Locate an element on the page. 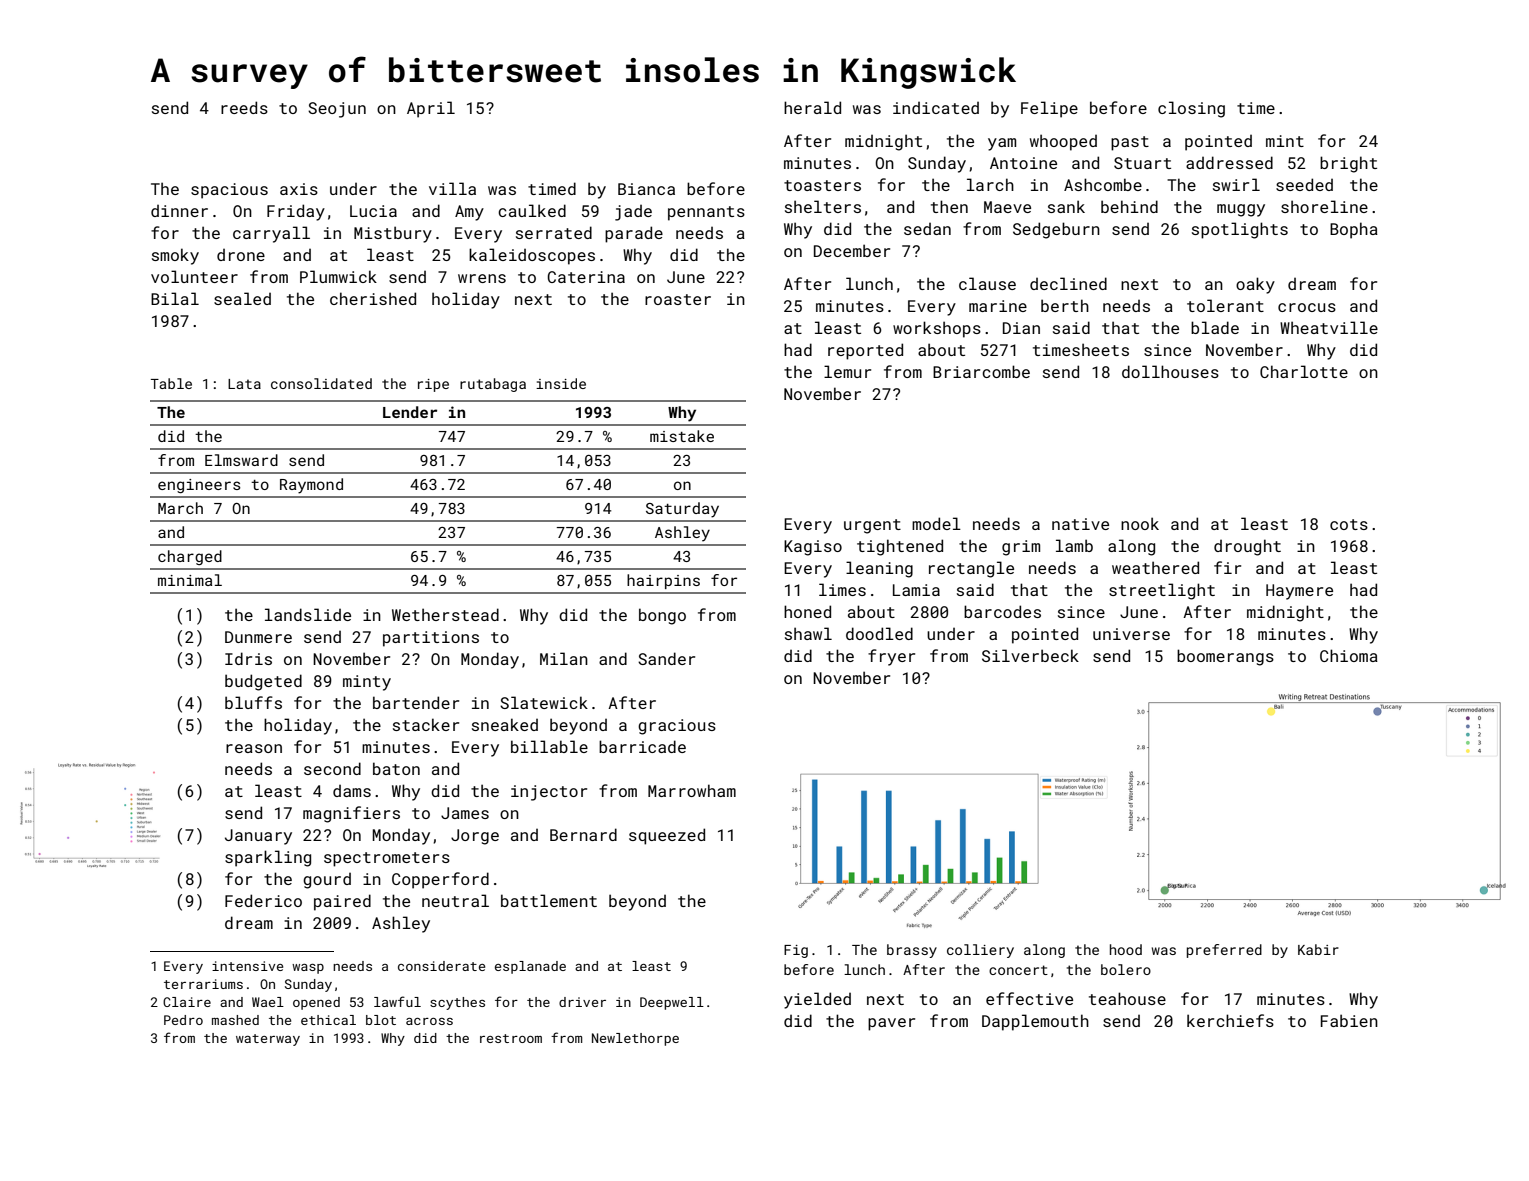  magnifiers is located at coordinates (351, 814).
